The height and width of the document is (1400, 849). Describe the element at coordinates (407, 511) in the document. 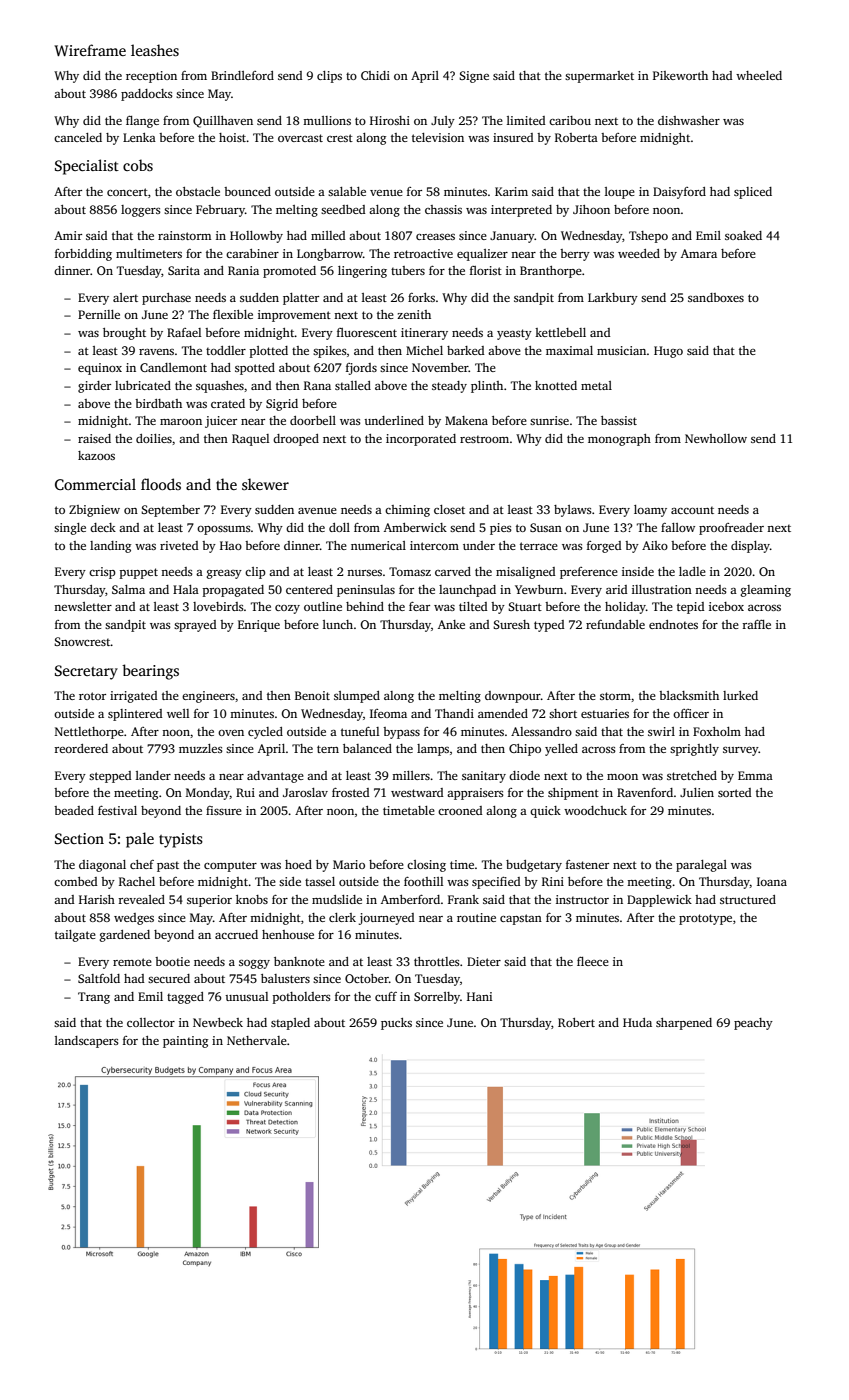

I see `chiming` at that location.
